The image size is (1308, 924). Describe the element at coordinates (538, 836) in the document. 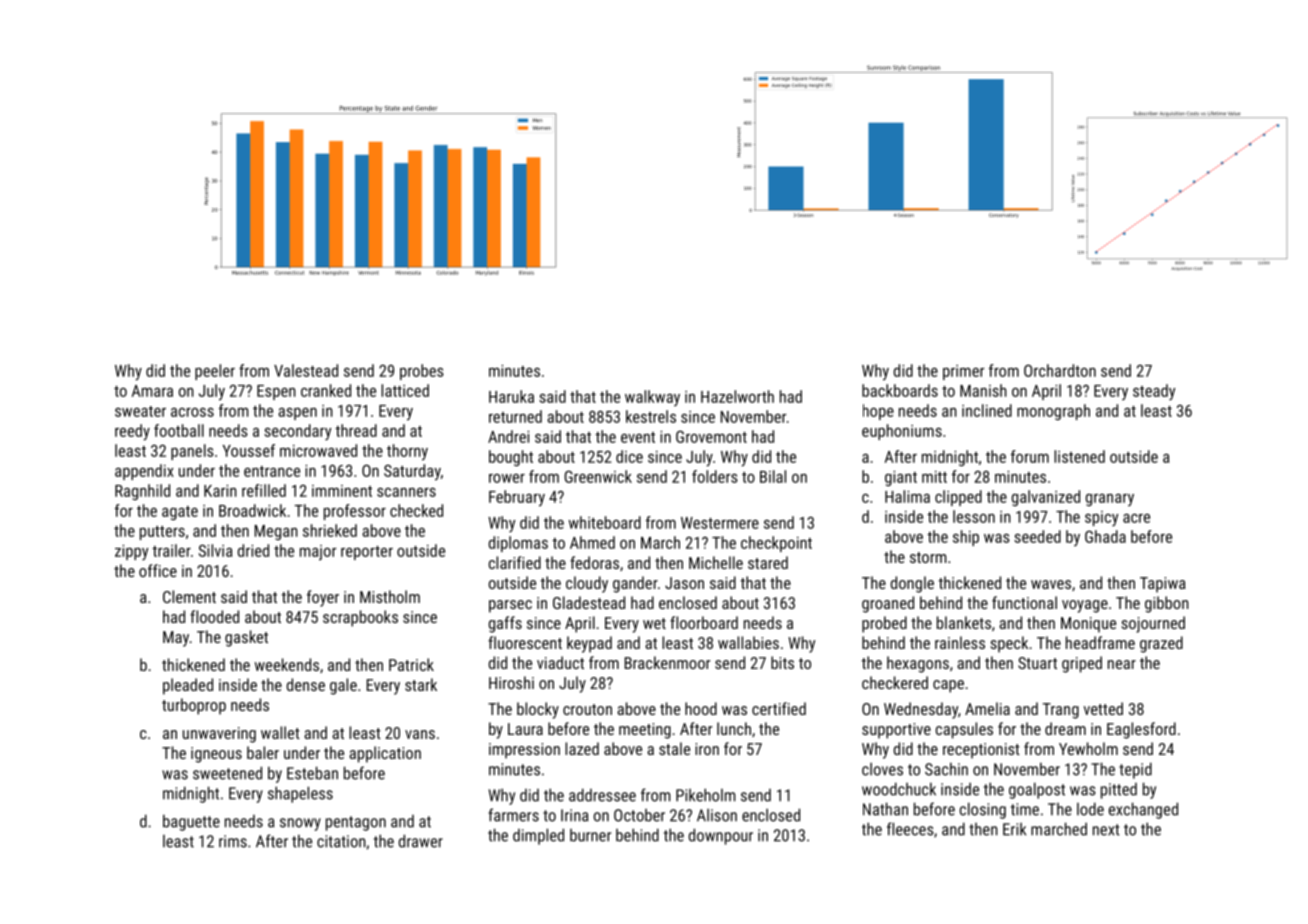

I see `dimpled` at that location.
